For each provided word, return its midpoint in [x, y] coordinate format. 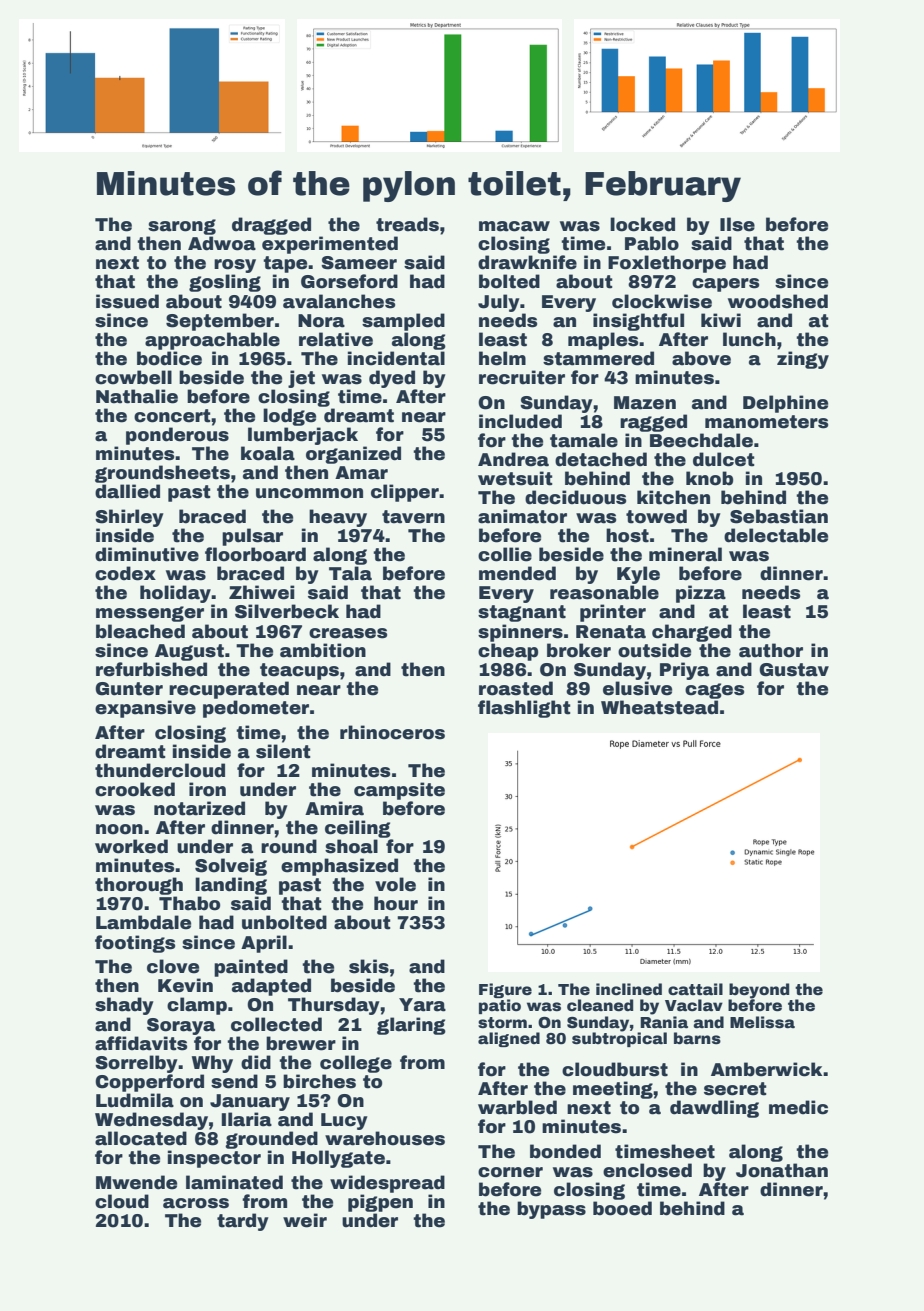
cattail [695, 989]
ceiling [358, 829]
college [356, 1064]
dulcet [724, 459]
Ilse [737, 224]
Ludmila [135, 1100]
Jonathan [782, 1170]
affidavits [141, 1043]
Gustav [794, 670]
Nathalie [137, 396]
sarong [182, 227]
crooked [135, 789]
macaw [514, 226]
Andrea [513, 459]
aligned [509, 1039]
